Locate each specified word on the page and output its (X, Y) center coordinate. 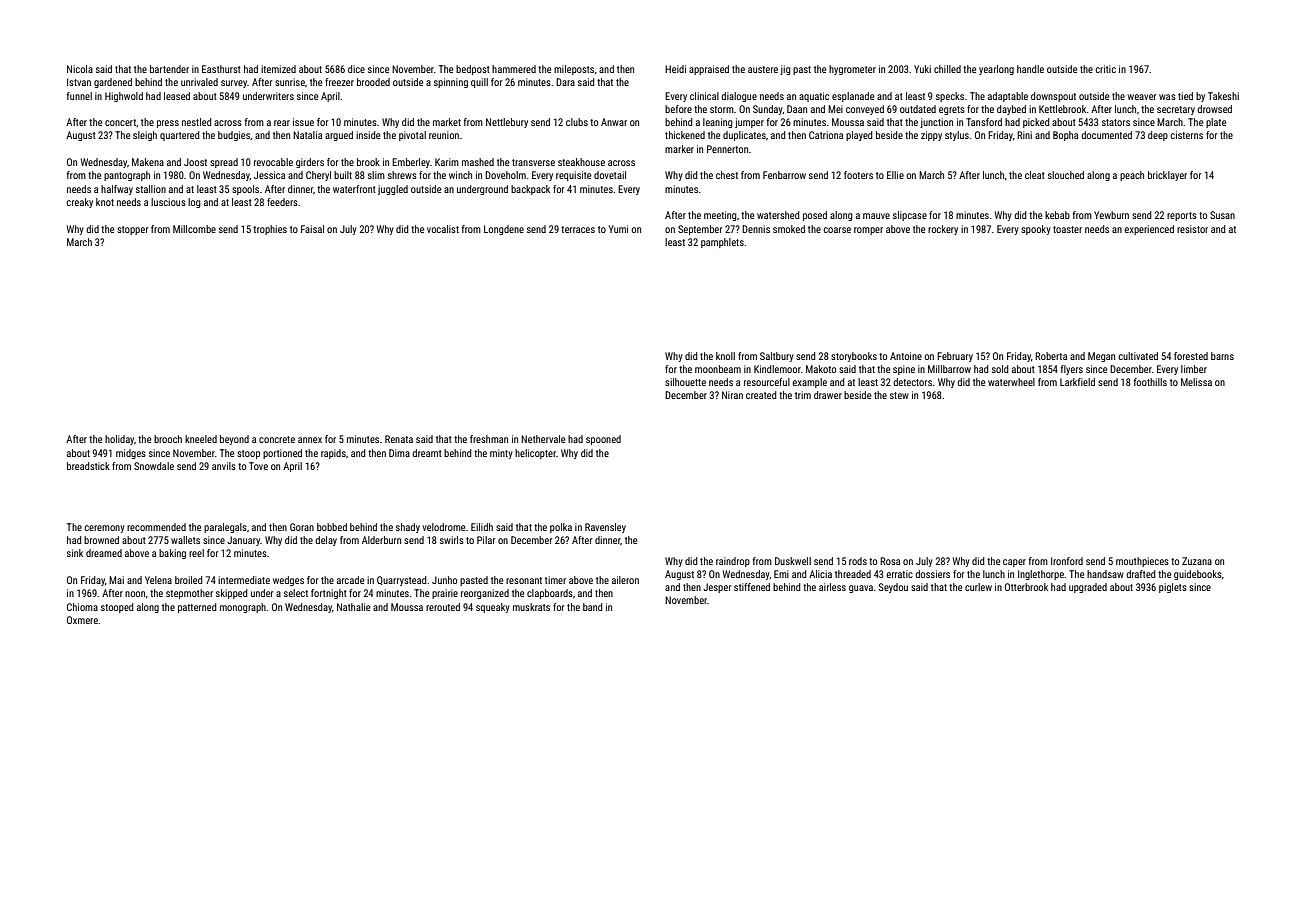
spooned (603, 440)
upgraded (1088, 588)
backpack (530, 190)
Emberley (411, 163)
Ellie (895, 175)
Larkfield (1077, 382)
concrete (277, 439)
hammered (514, 69)
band (593, 607)
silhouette (685, 382)
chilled (947, 69)
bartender (169, 69)
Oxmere (82, 620)
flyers (1072, 370)
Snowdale (154, 466)
